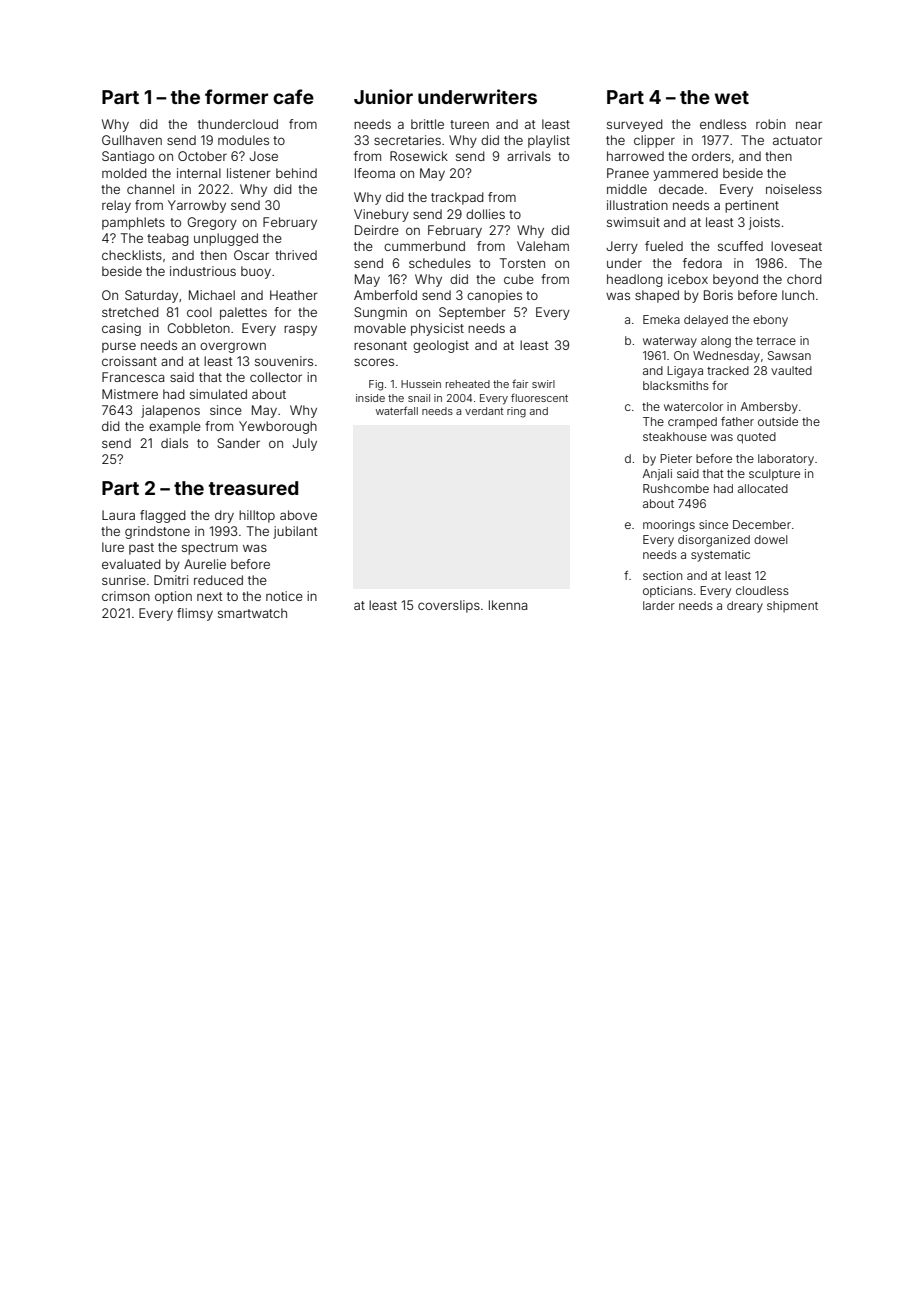  I want to click on Laura, so click(118, 515).
